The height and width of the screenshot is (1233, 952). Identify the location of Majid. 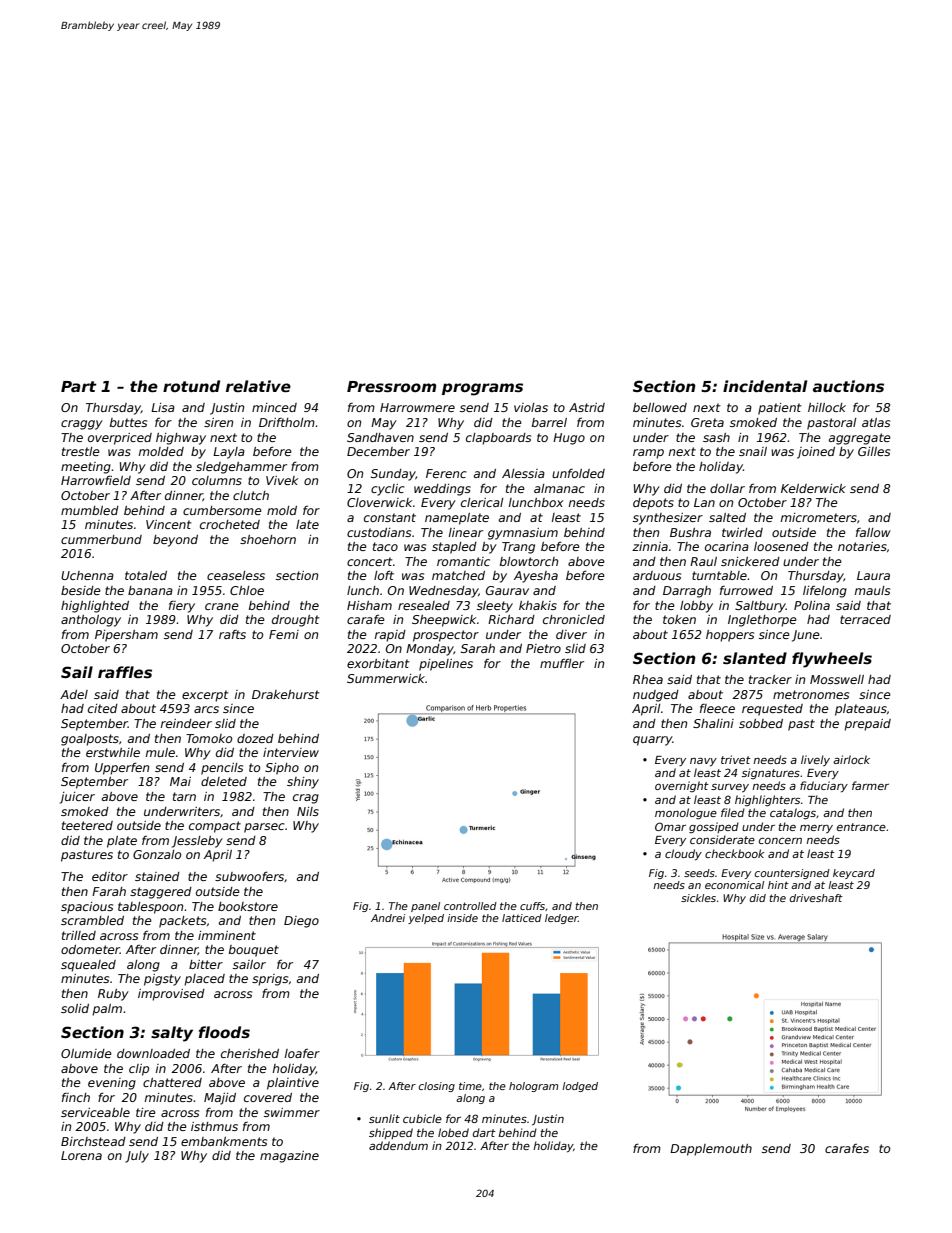
(220, 1099).
